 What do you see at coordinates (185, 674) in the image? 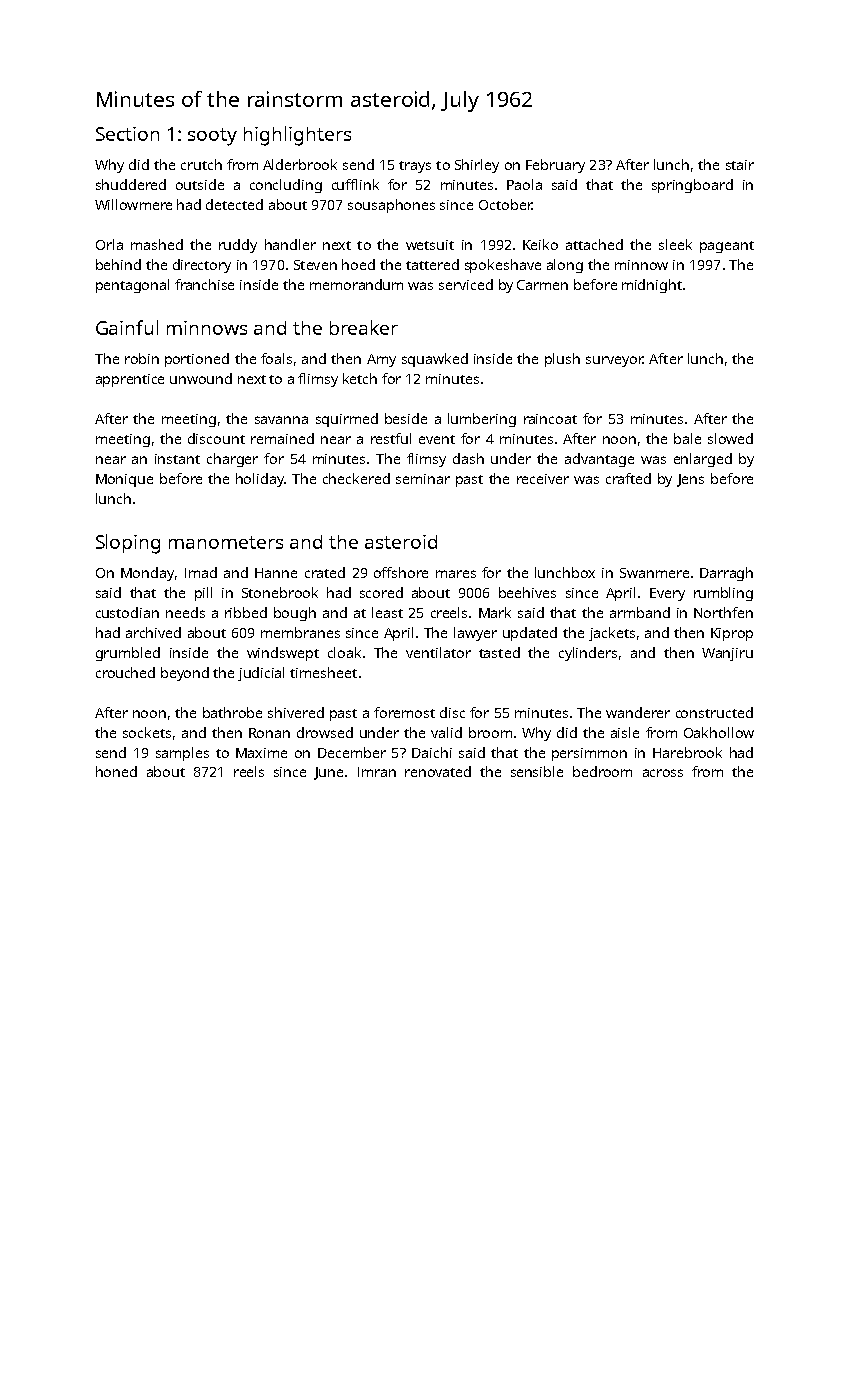
I see `beyond` at bounding box center [185, 674].
